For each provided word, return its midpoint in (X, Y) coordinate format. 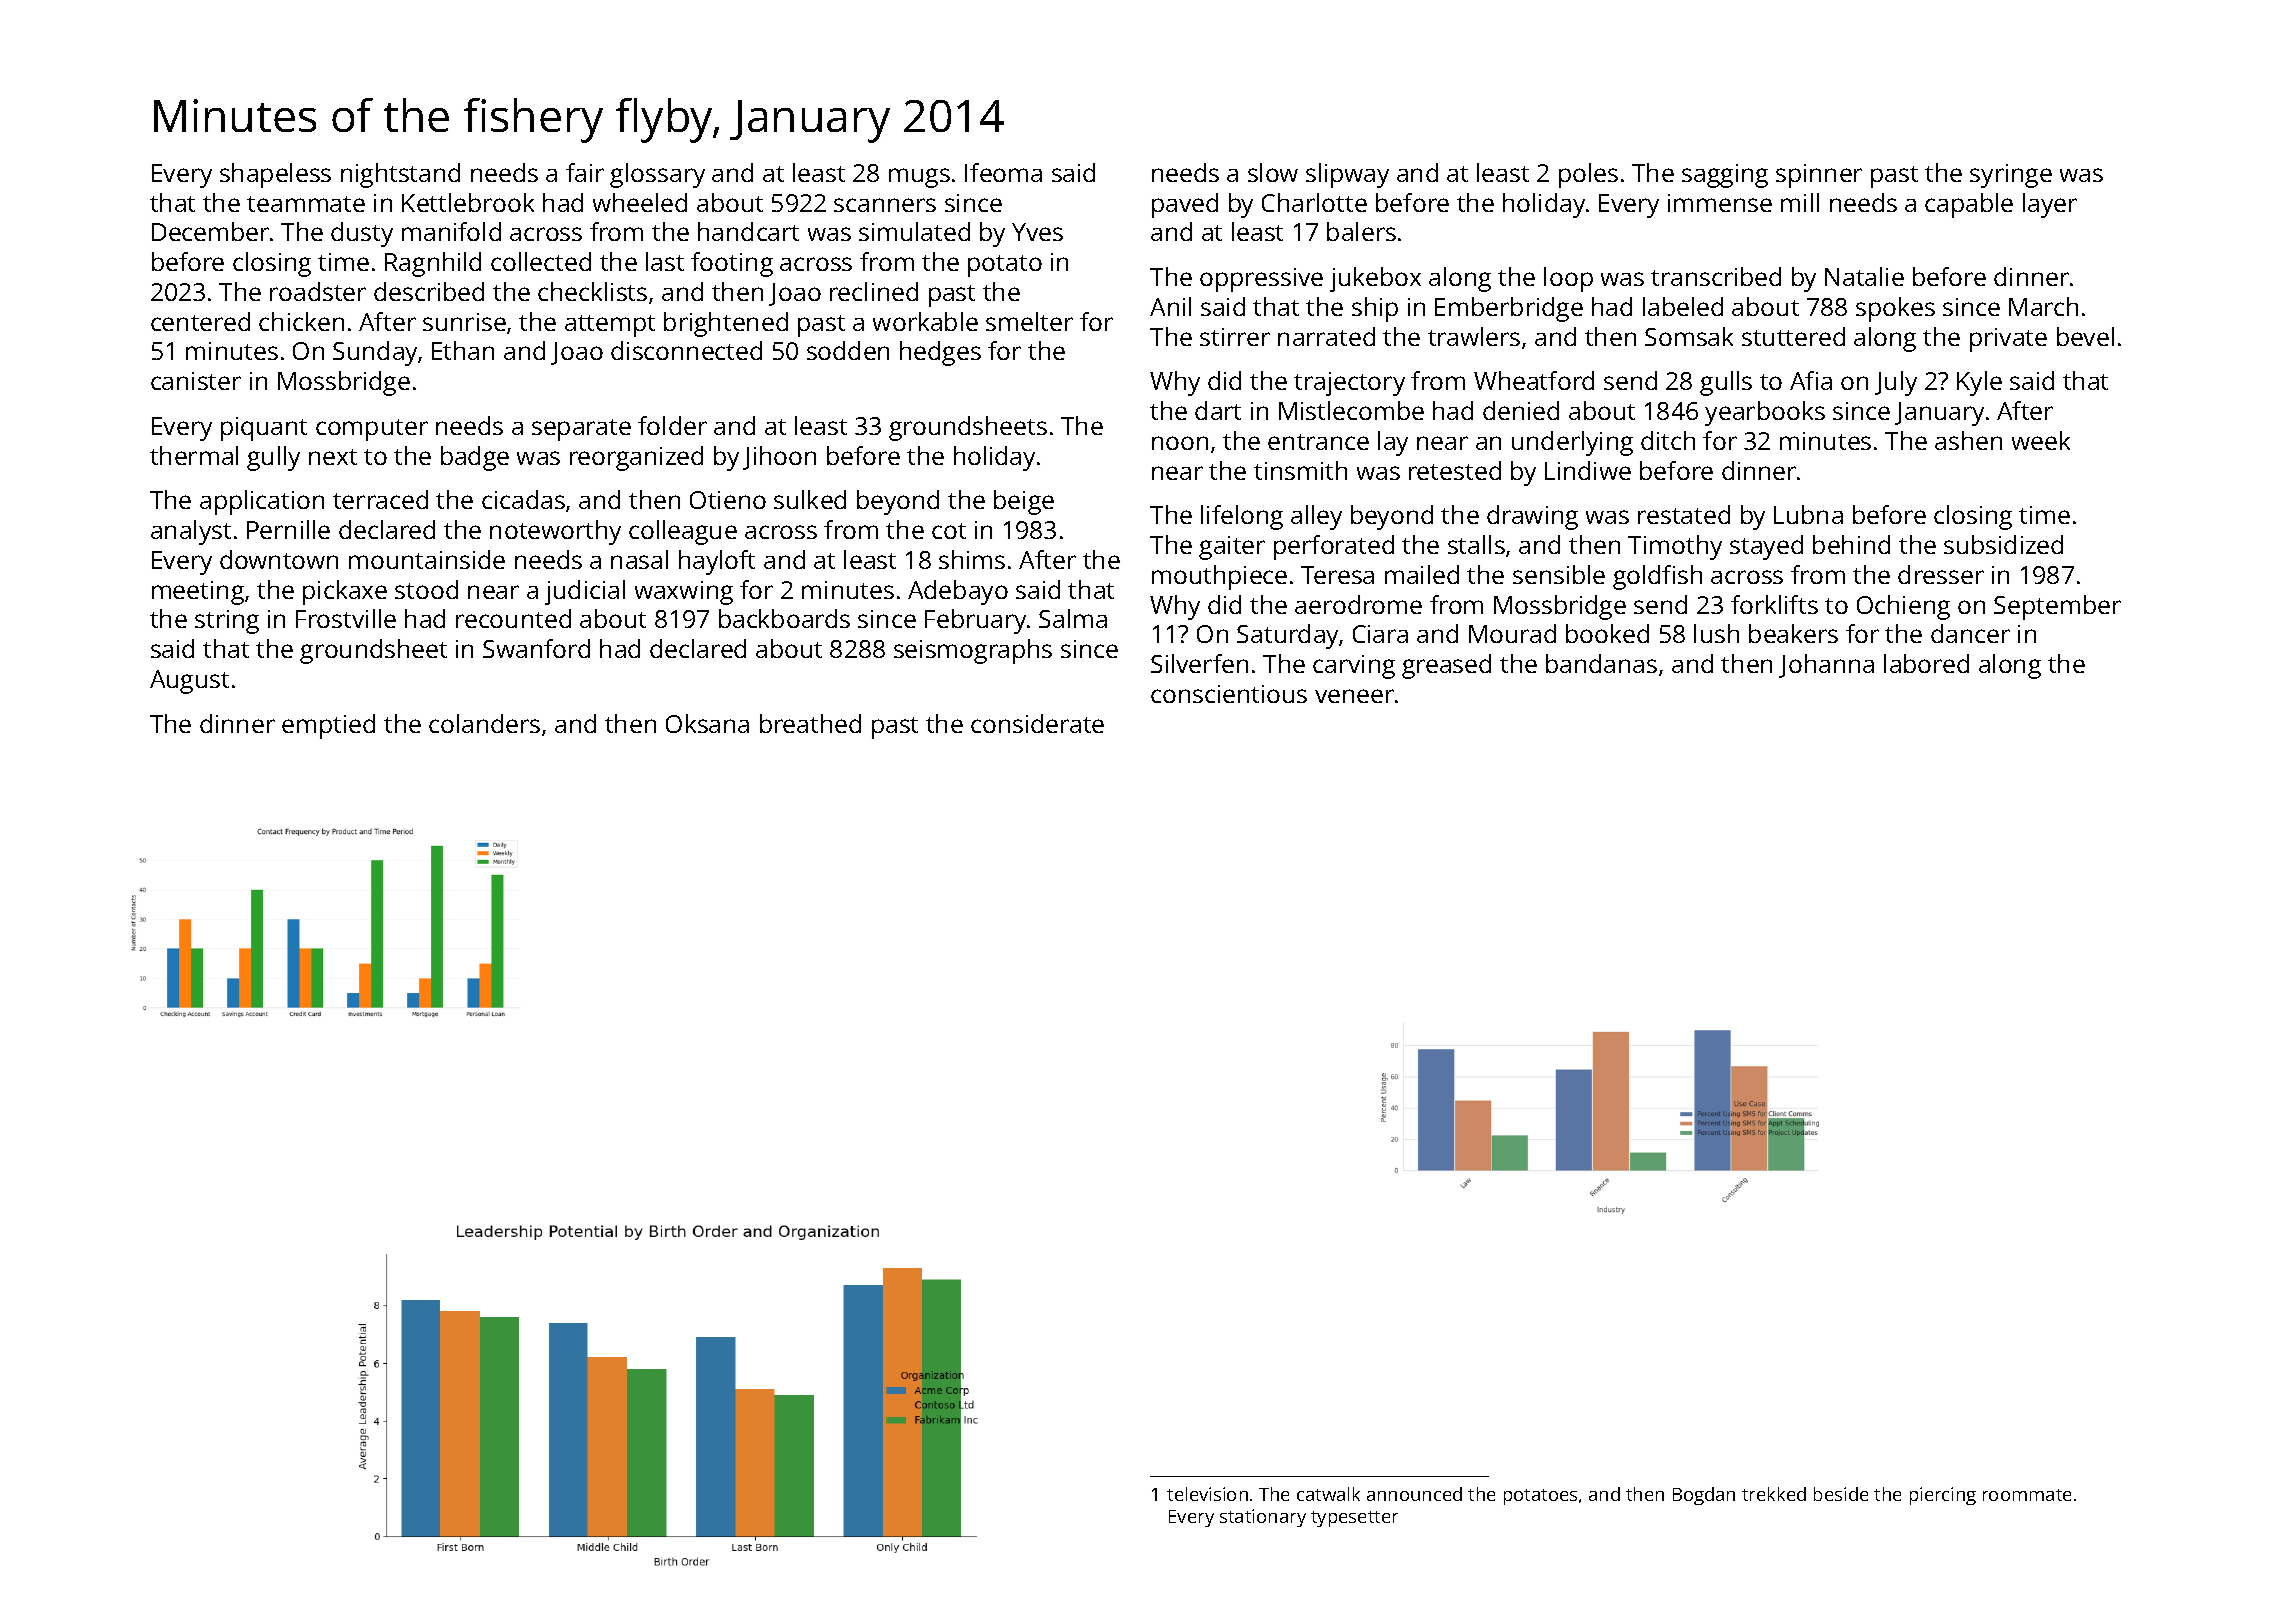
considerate (1037, 723)
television (1207, 1494)
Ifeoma (1003, 172)
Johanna (1826, 666)
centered (200, 321)
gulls (1726, 383)
